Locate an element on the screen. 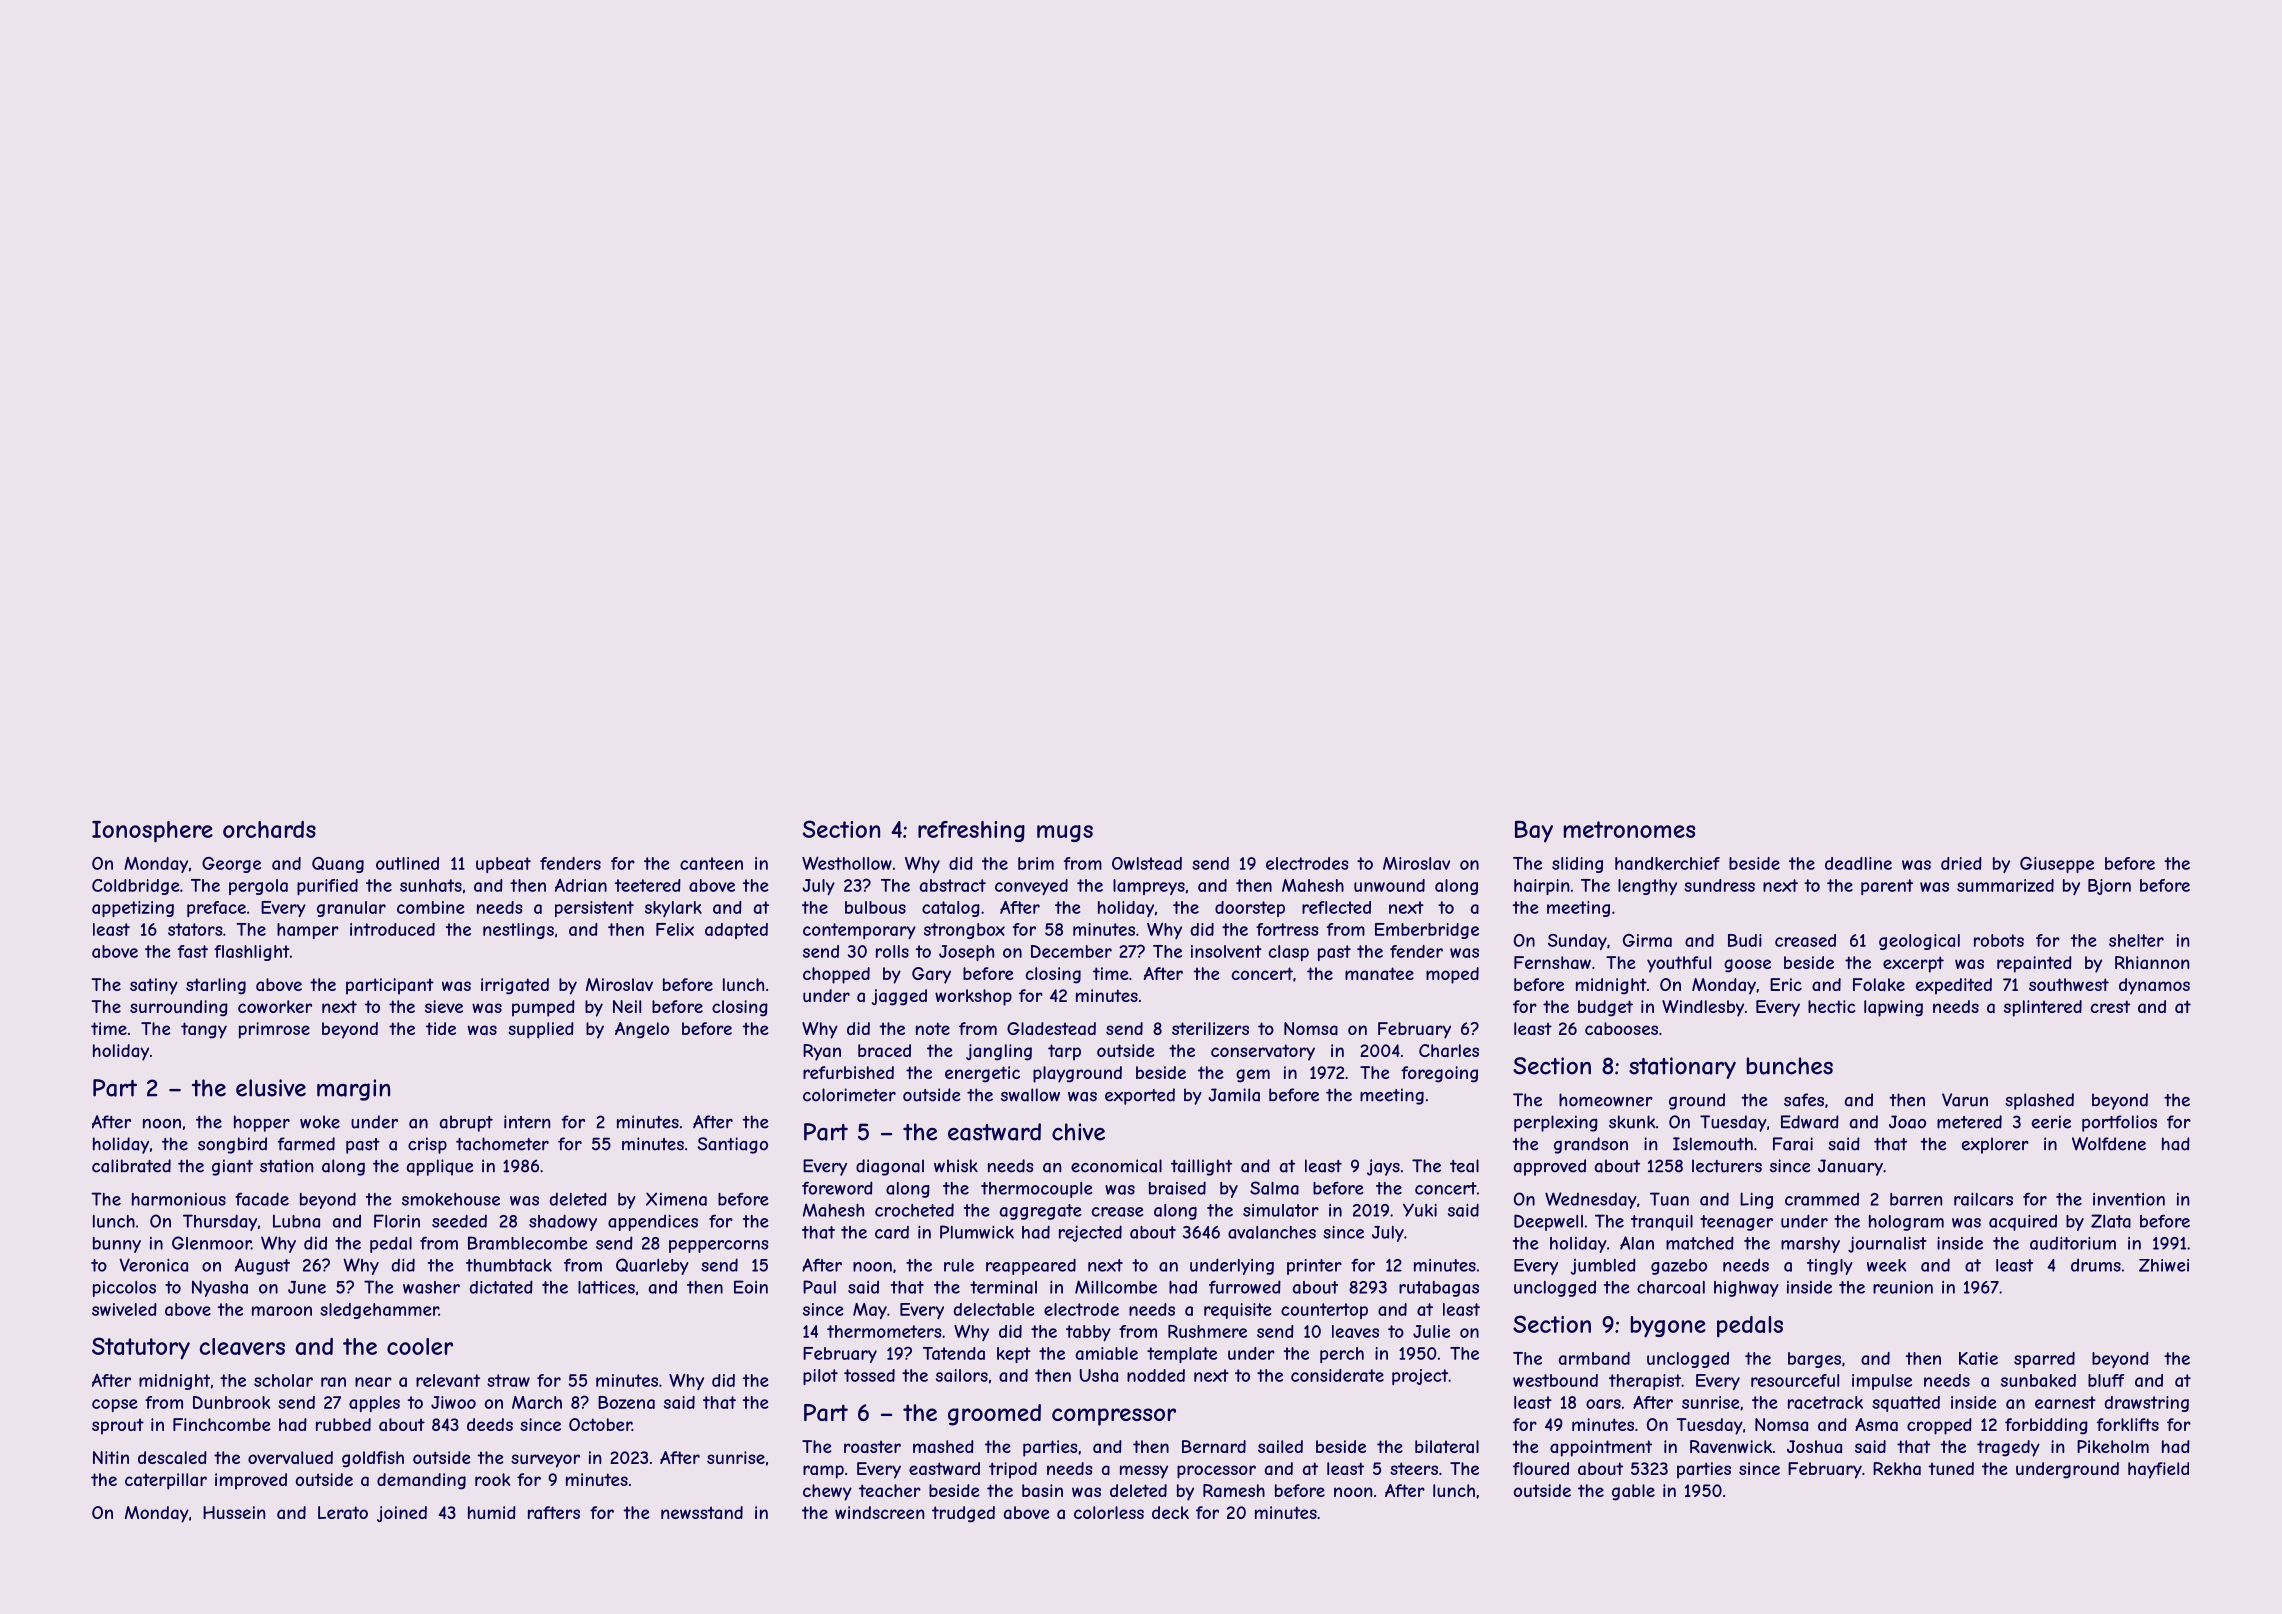 The width and height of the screenshot is (2282, 1614). Wolfdene is located at coordinates (2109, 1144).
